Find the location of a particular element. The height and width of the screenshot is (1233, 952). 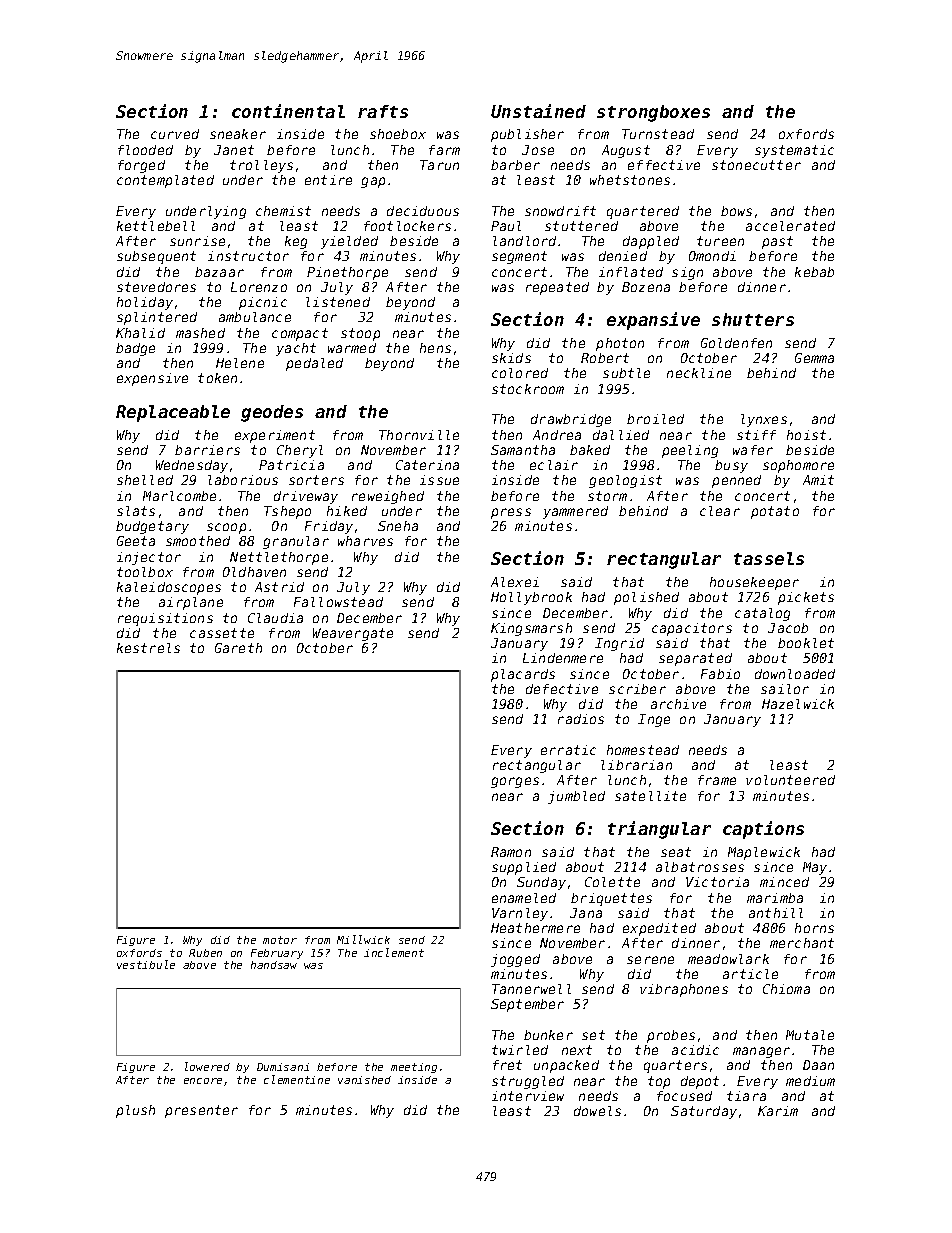

Unstained is located at coordinates (538, 111).
